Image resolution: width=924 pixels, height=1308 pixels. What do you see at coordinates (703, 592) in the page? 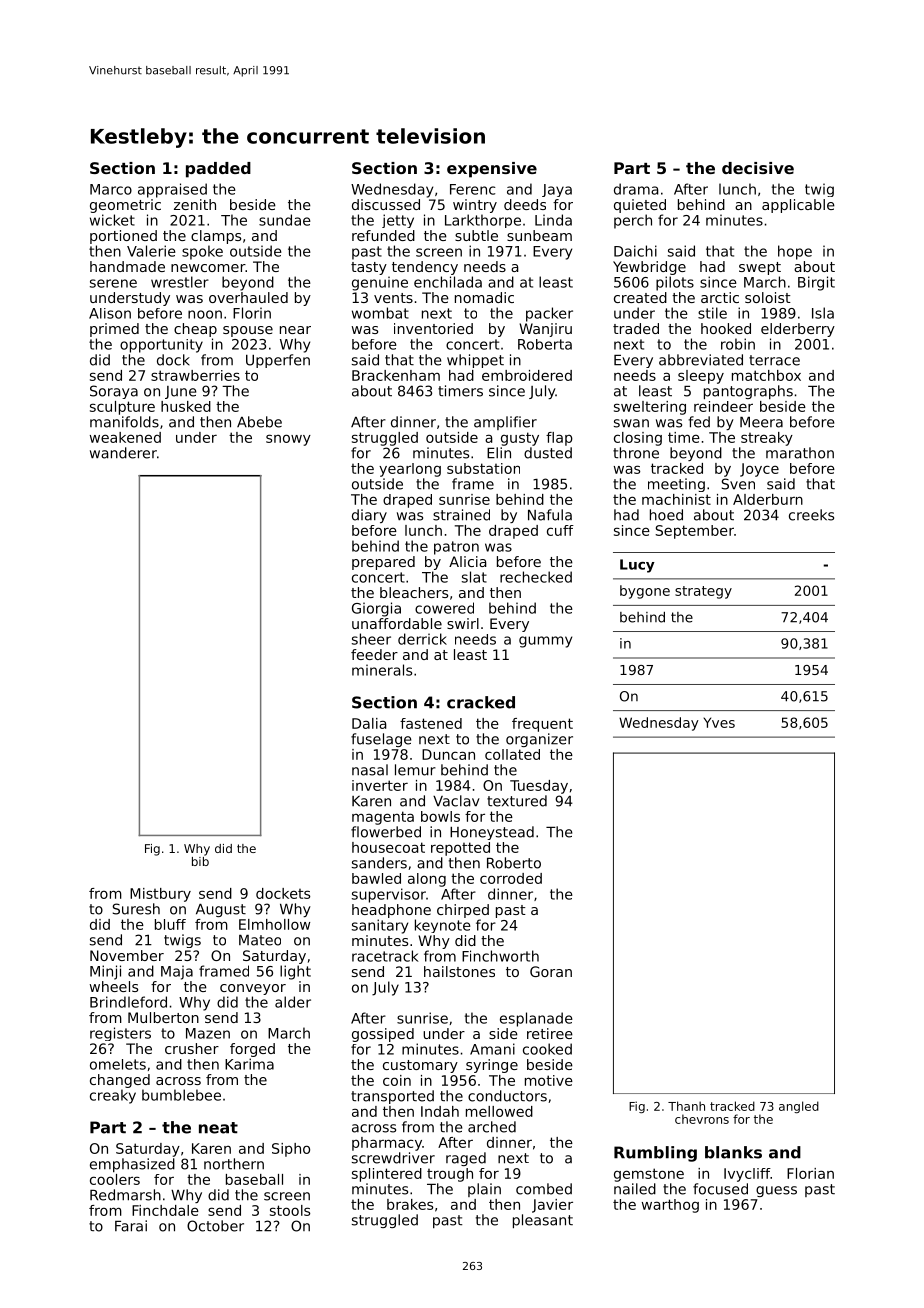
I see `strategy` at bounding box center [703, 592].
